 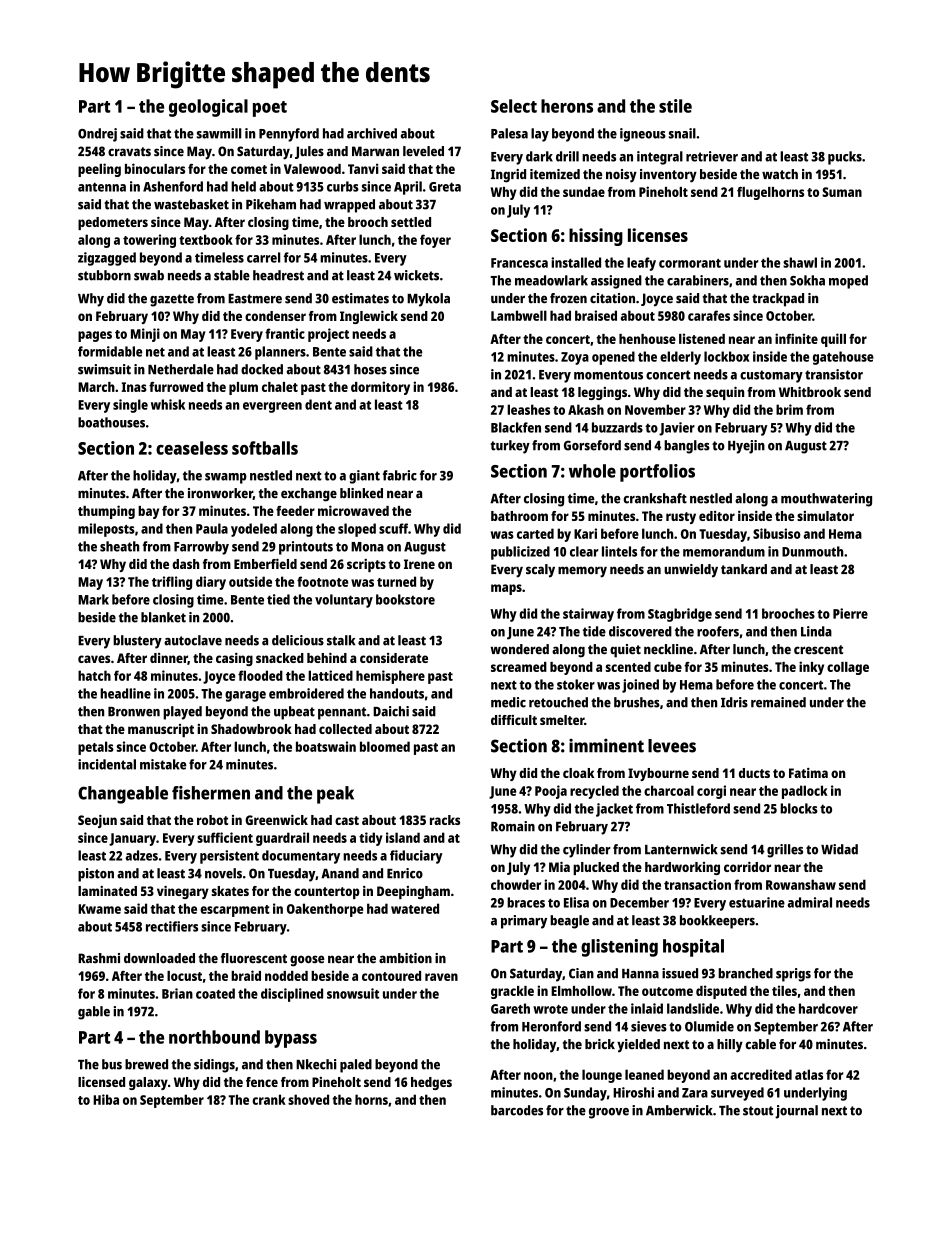 What do you see at coordinates (308, 1099) in the document?
I see `shoved` at bounding box center [308, 1099].
